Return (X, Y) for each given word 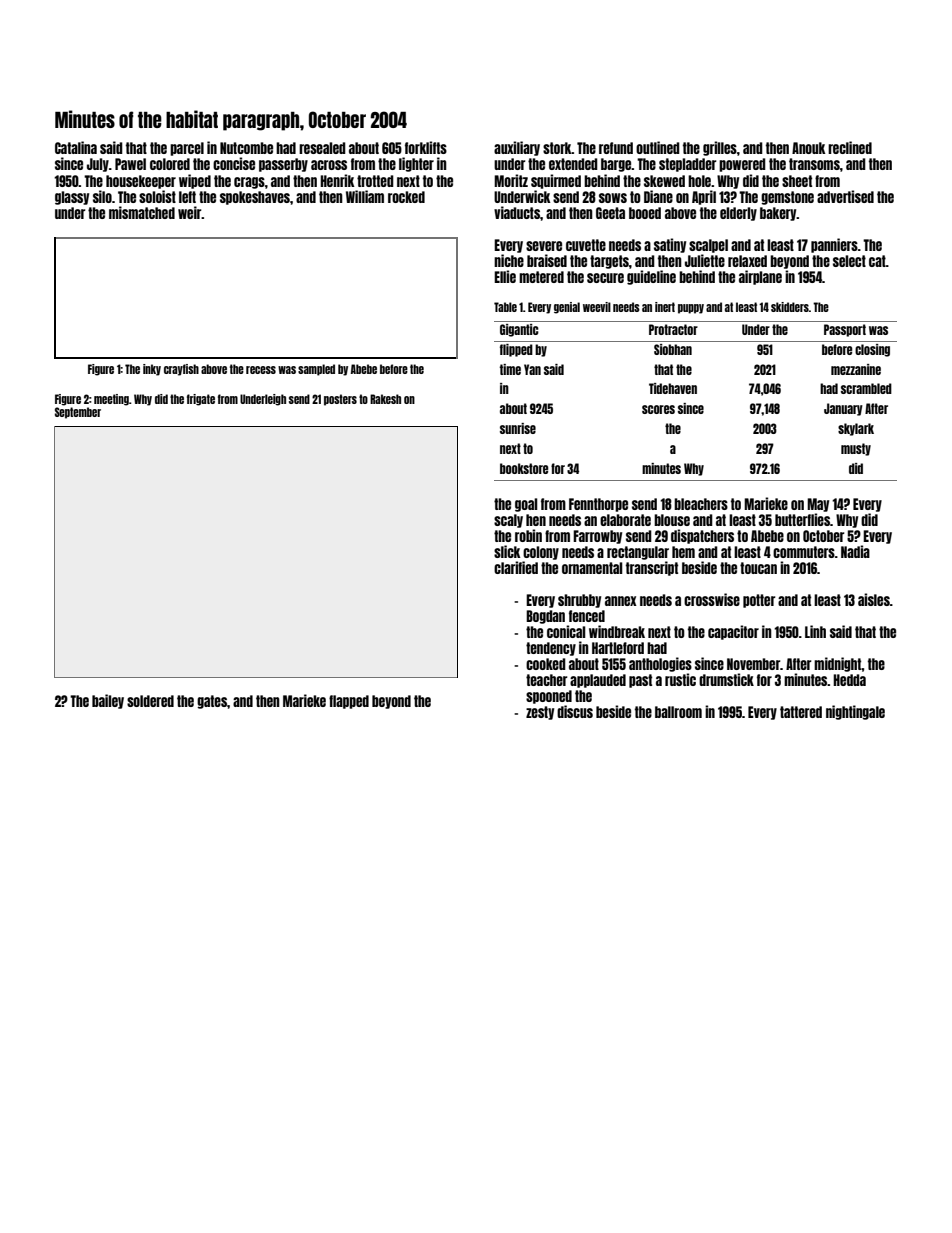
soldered (150, 701)
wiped (195, 181)
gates (212, 702)
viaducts (517, 212)
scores (658, 409)
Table (505, 307)
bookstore (524, 468)
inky (152, 370)
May (818, 505)
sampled (316, 370)
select (849, 261)
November (753, 664)
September (78, 413)
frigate (201, 400)
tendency (551, 649)
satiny (670, 245)
